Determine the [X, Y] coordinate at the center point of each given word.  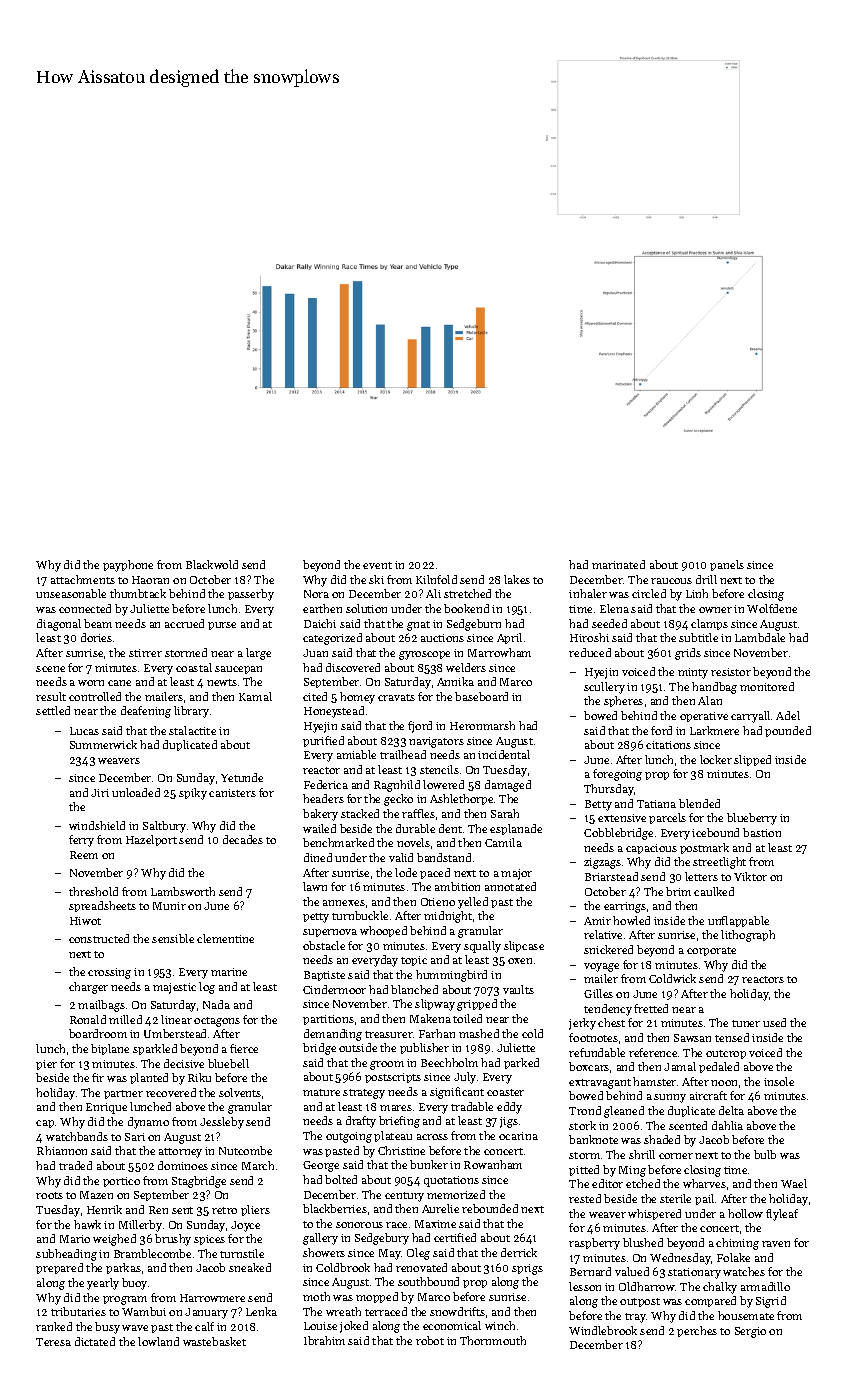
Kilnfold [436, 579]
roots [49, 1195]
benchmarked [338, 842]
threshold [93, 891]
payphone [128, 566]
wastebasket [214, 1341]
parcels [667, 818]
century [404, 1197]
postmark [704, 848]
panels [727, 565]
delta [731, 1110]
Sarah [505, 813]
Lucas [84, 731]
